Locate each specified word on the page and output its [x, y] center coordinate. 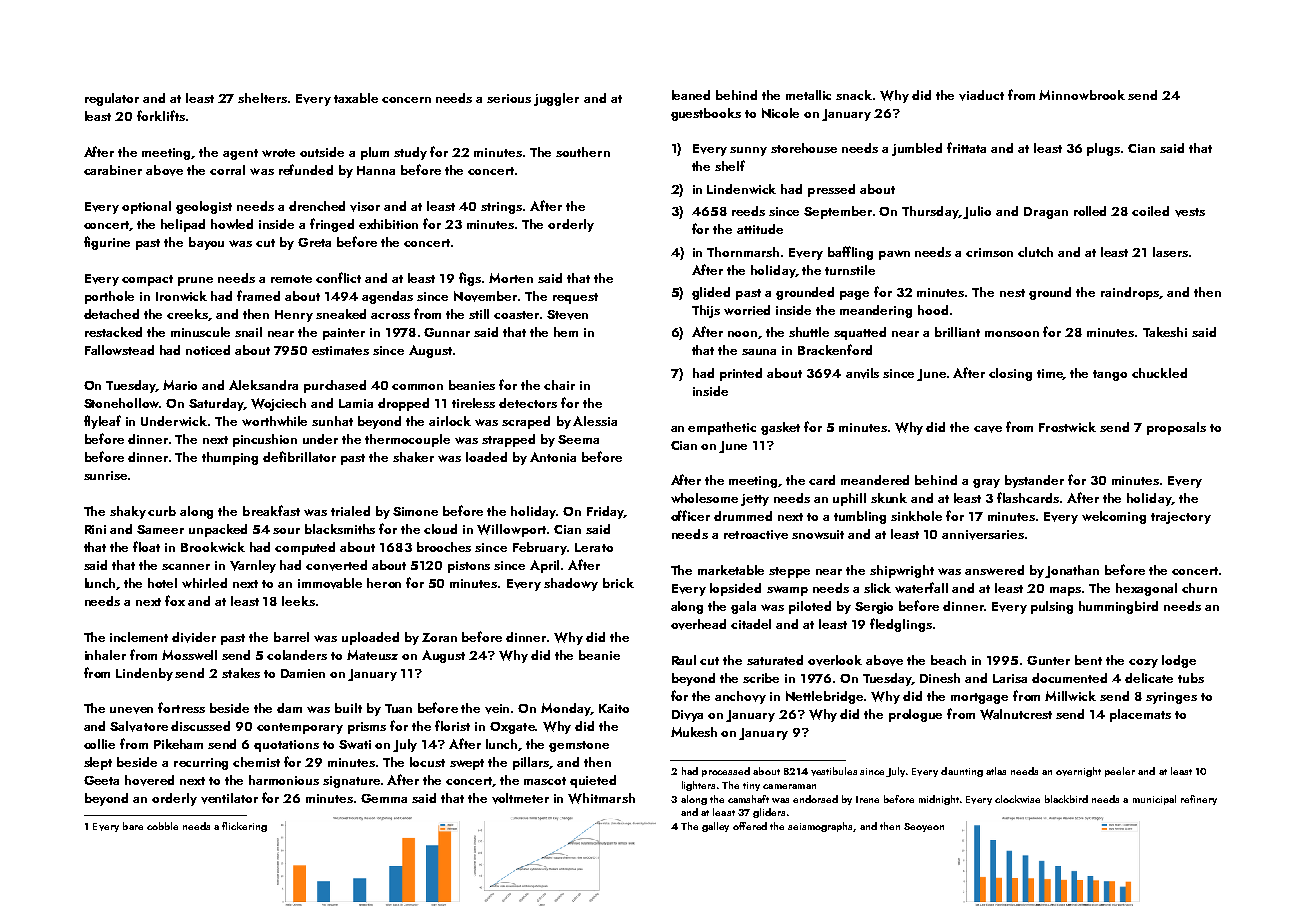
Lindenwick [741, 189]
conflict [338, 277]
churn [1199, 588]
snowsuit [818, 534]
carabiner [113, 170]
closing [1010, 374]
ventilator [229, 798]
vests [1190, 212]
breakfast [271, 510]
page [854, 295]
